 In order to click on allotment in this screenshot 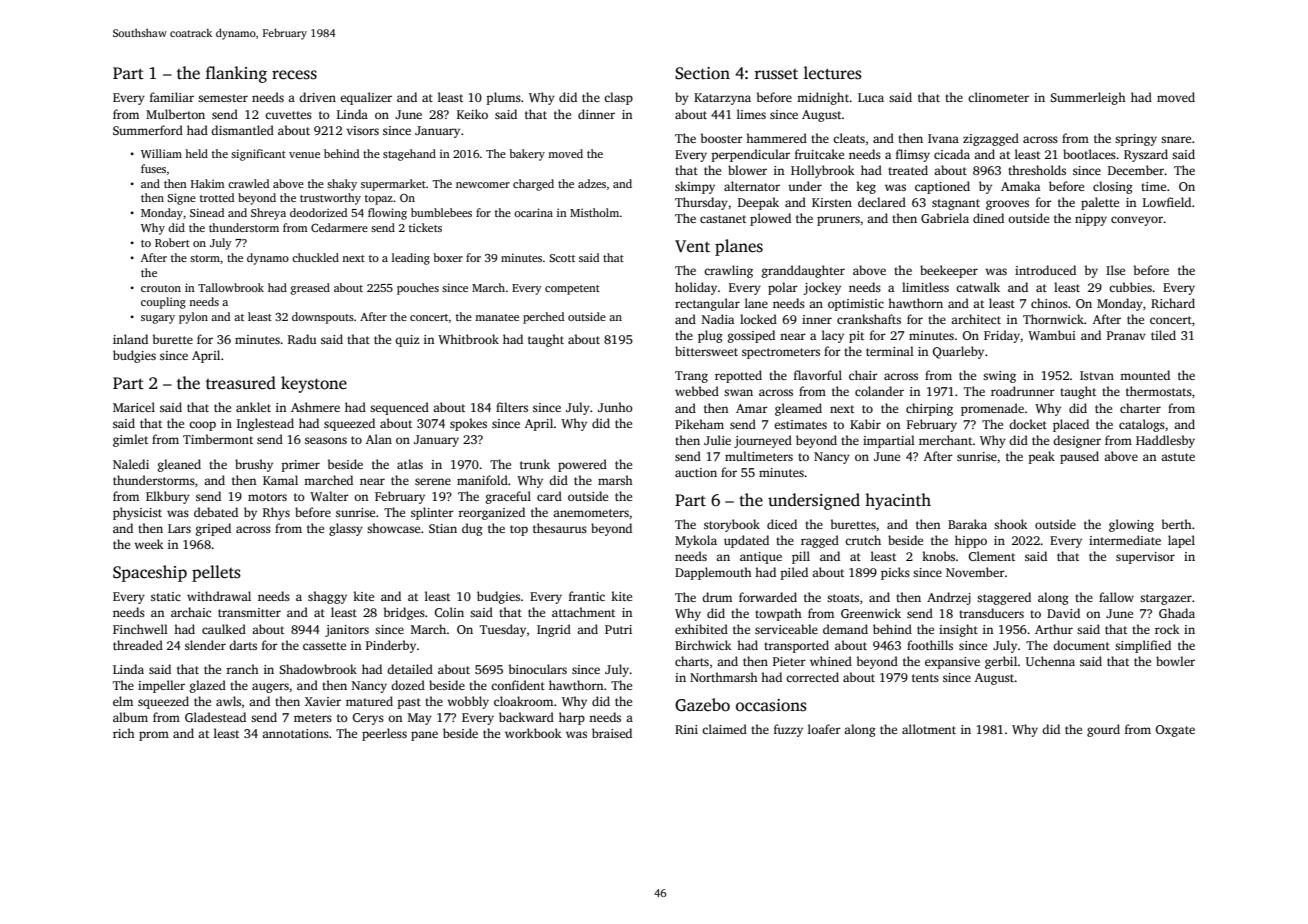, I will do `click(929, 729)`.
